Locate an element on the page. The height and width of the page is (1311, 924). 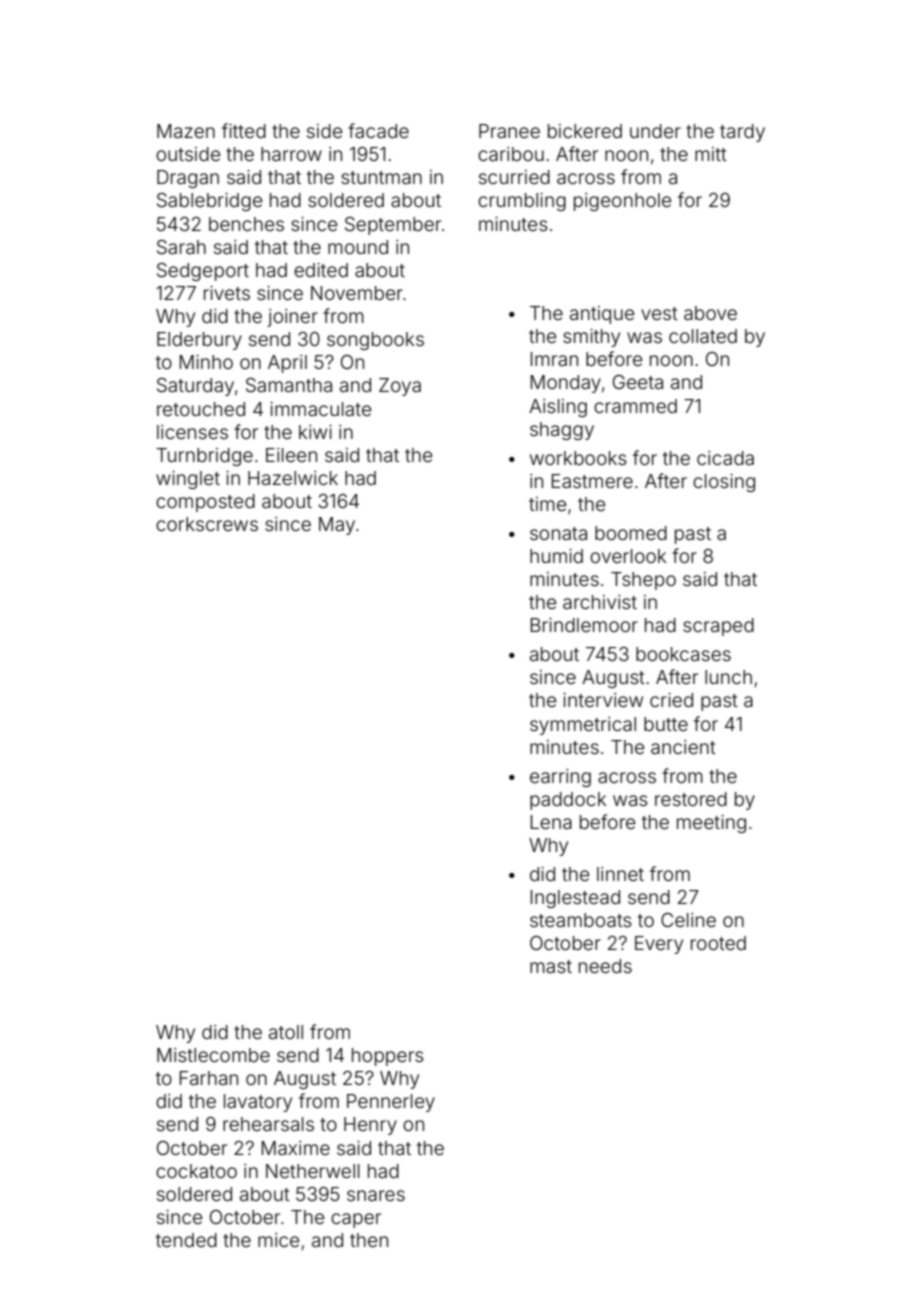
facade is located at coordinates (378, 130).
